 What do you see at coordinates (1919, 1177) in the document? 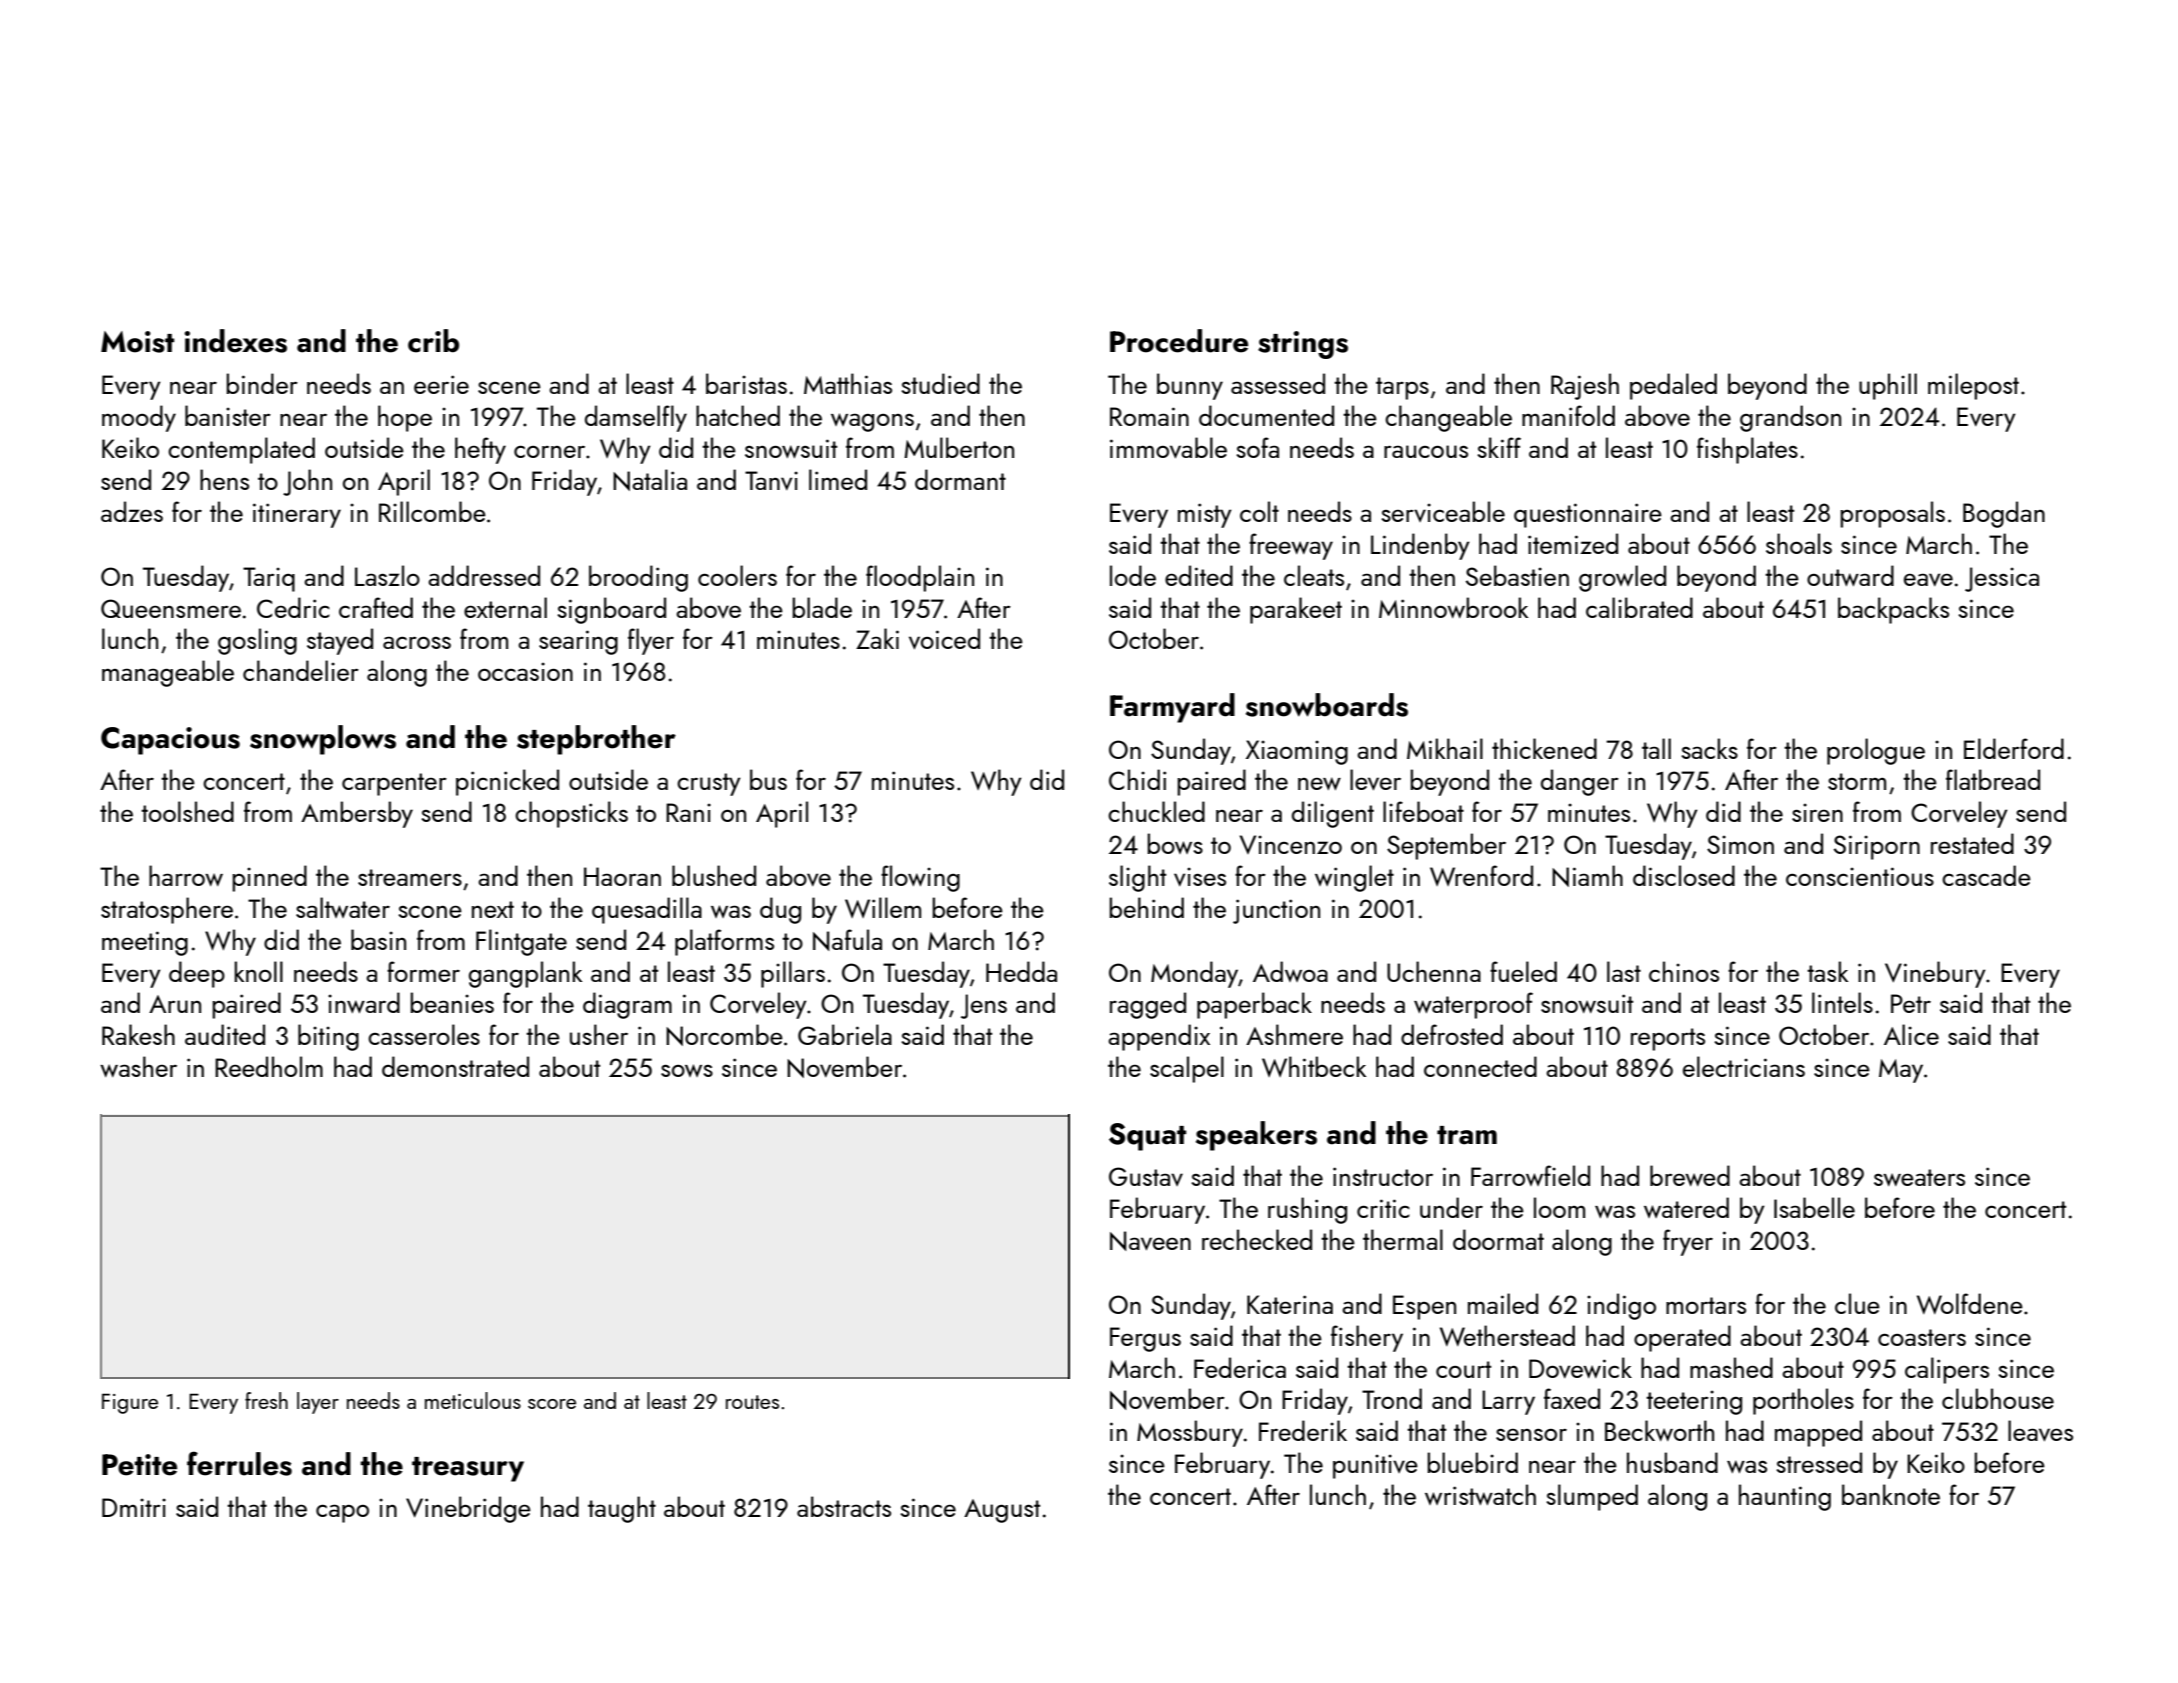
I see `sweaters` at bounding box center [1919, 1177].
